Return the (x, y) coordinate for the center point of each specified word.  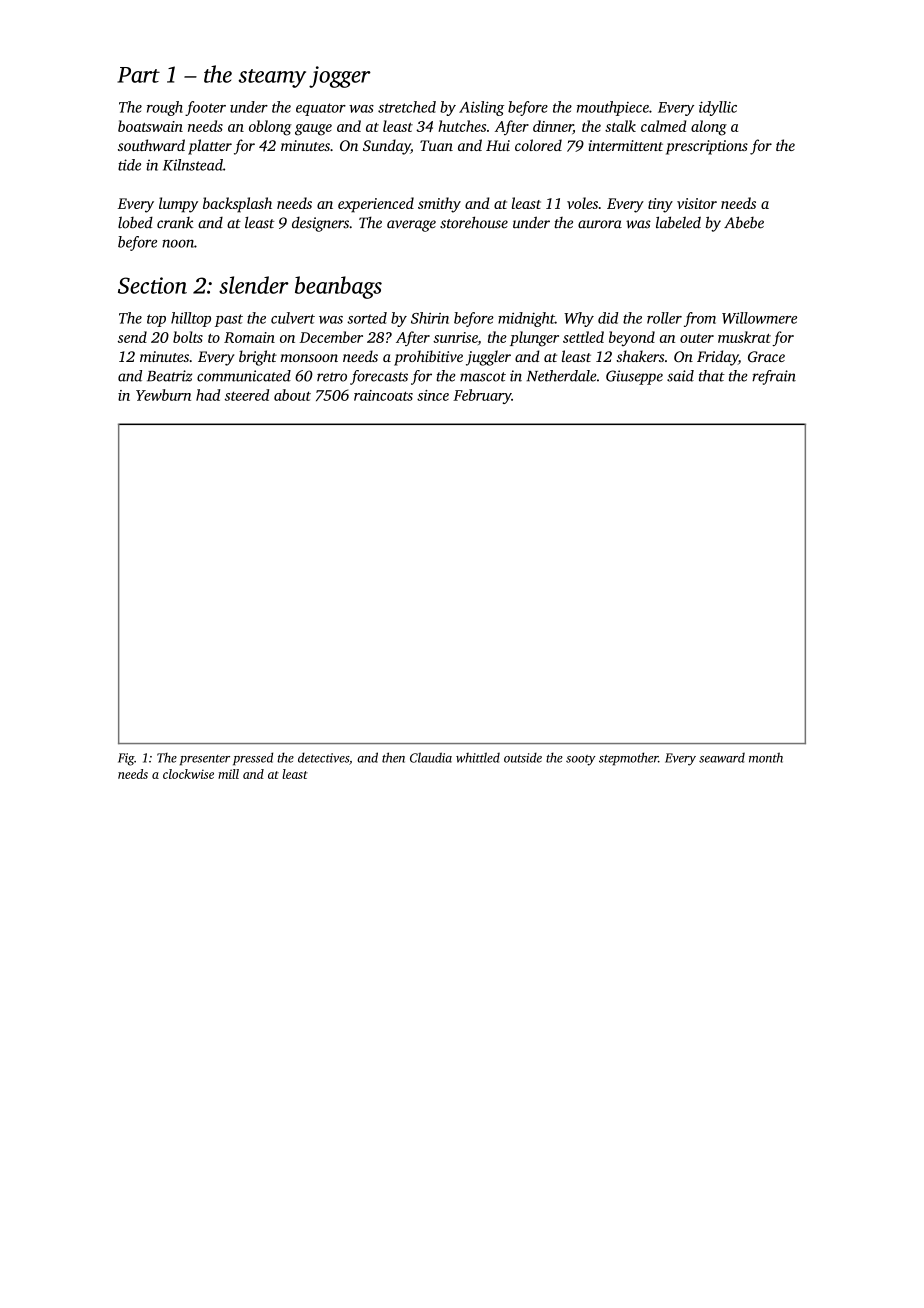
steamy (272, 78)
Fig (126, 759)
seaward (722, 758)
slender (254, 285)
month (766, 757)
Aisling (481, 108)
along (709, 128)
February (482, 396)
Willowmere (759, 318)
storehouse (474, 222)
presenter (205, 760)
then (393, 757)
